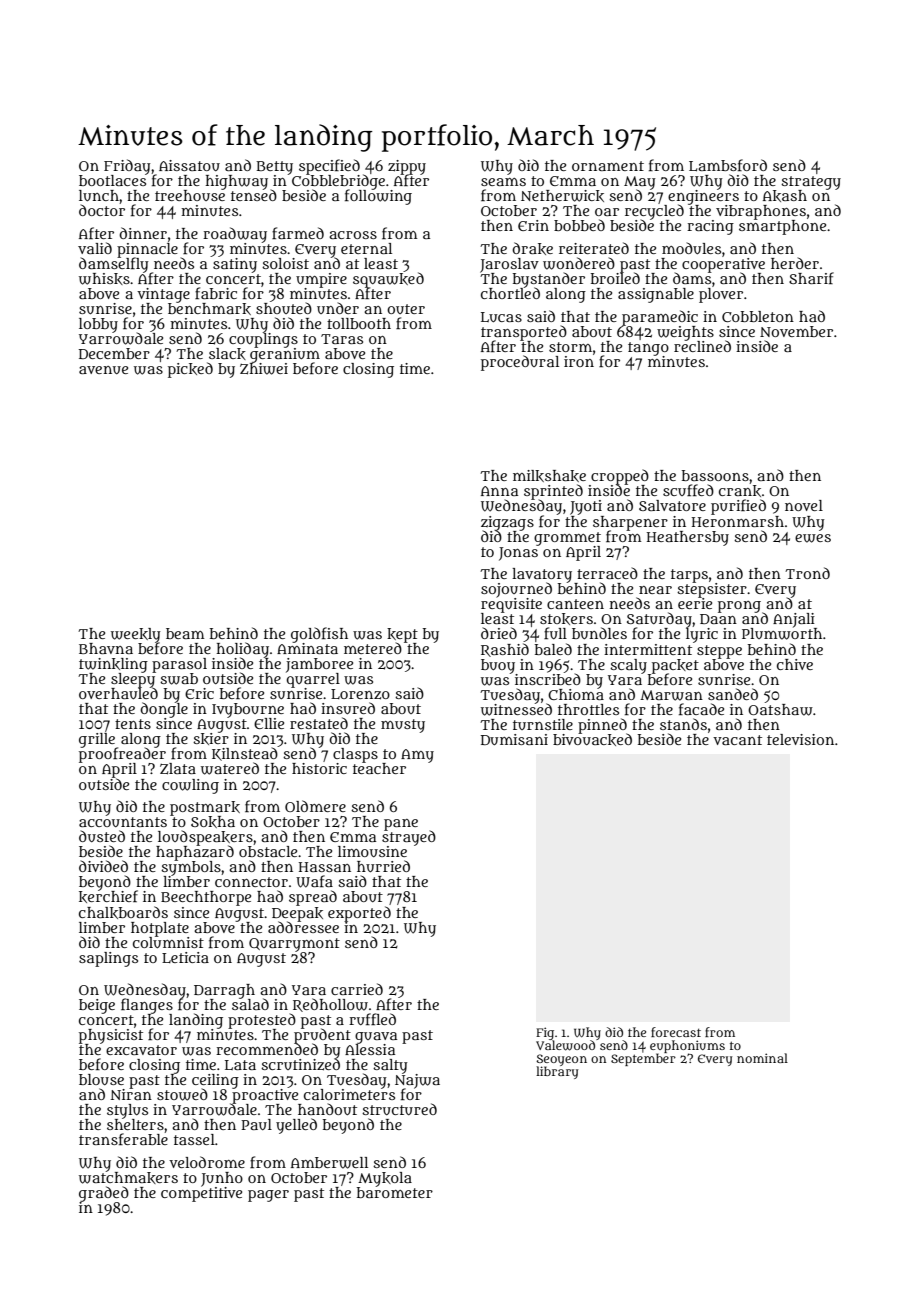 The image size is (924, 1308). Describe the element at coordinates (242, 650) in the screenshot. I see `holiday` at that location.
